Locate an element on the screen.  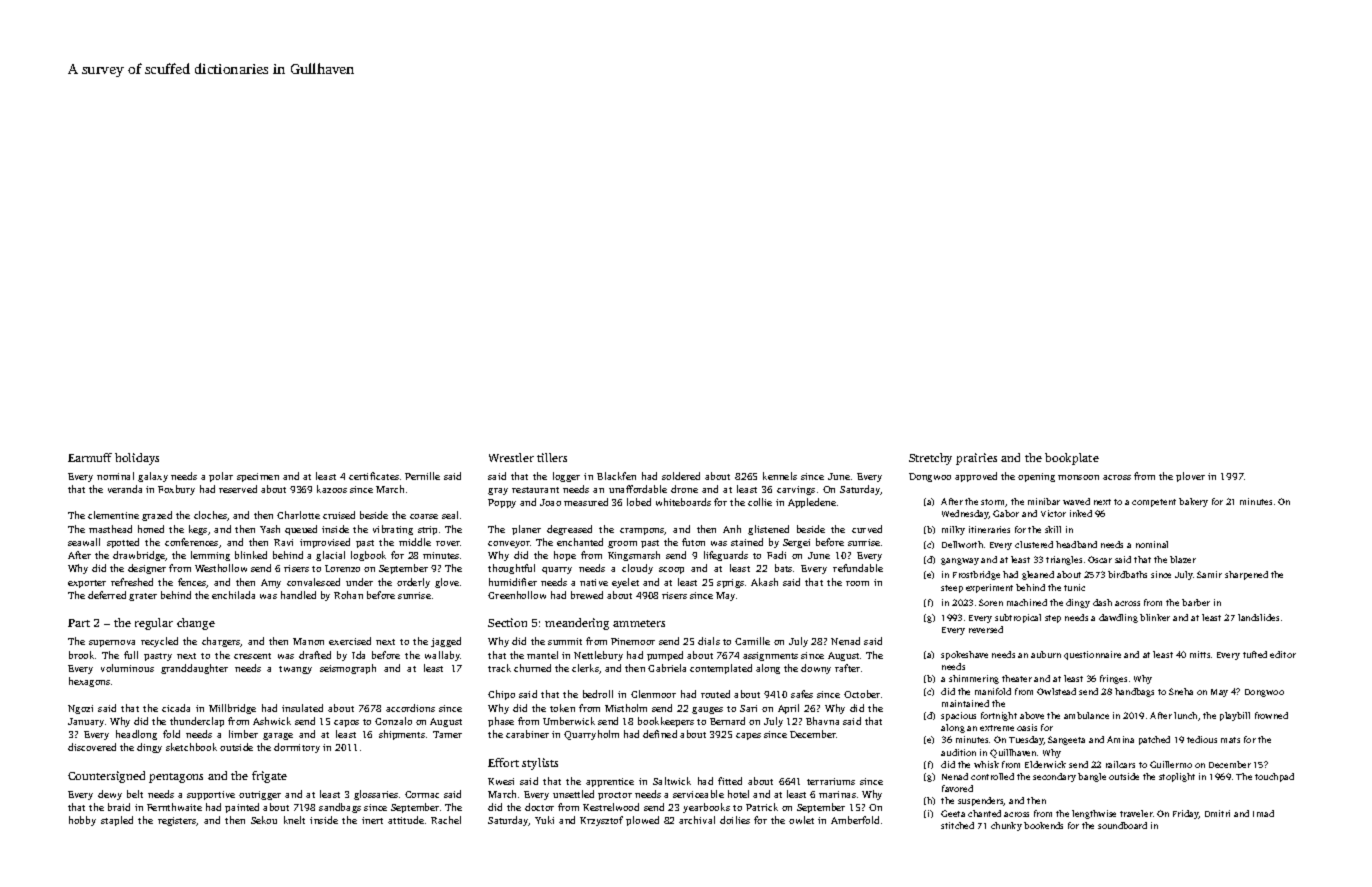
frigate is located at coordinates (269, 777).
